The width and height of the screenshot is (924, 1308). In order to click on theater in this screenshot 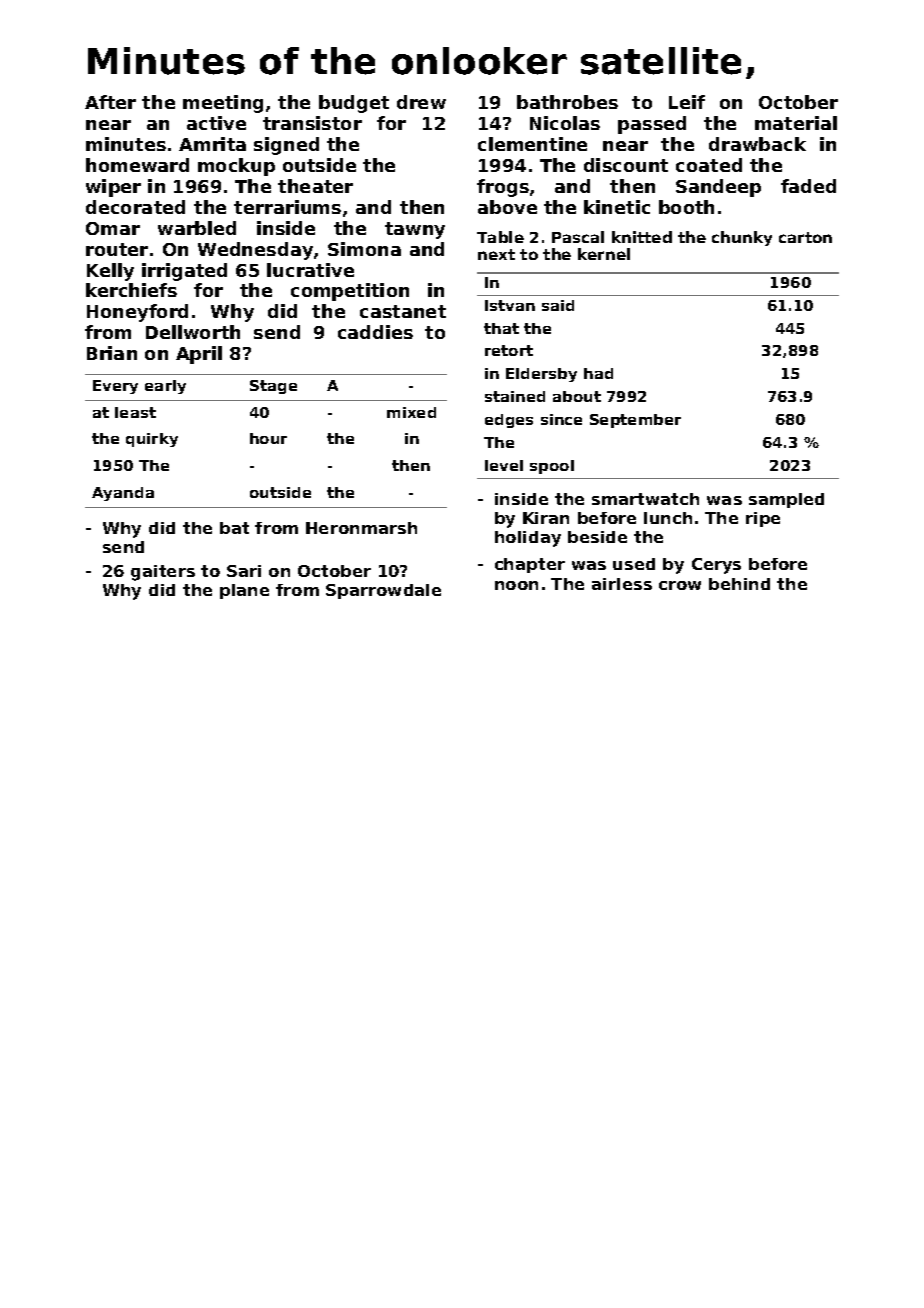, I will do `click(315, 186)`.
